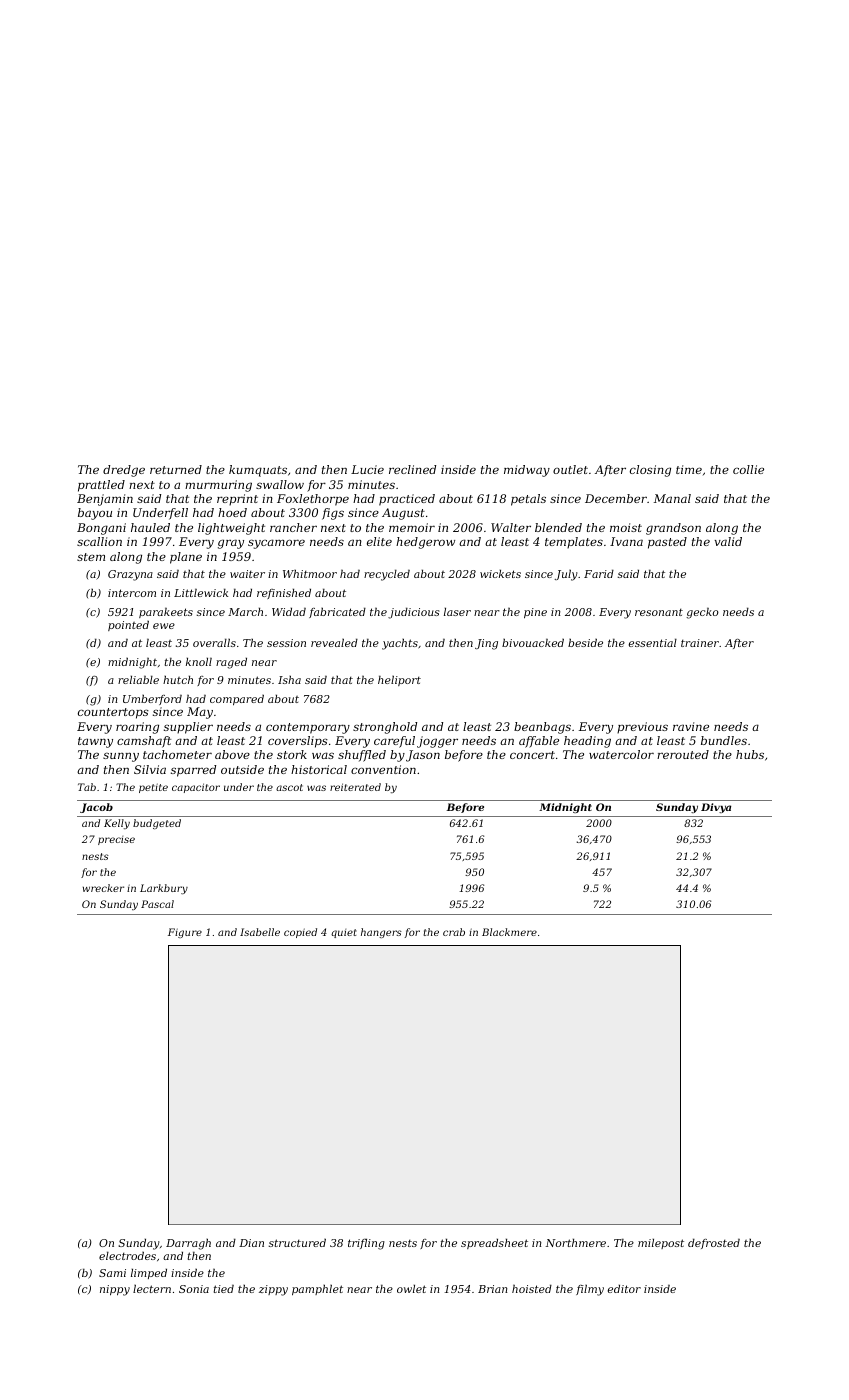 The height and width of the image is (1400, 849). I want to click on trainer, so click(700, 643).
